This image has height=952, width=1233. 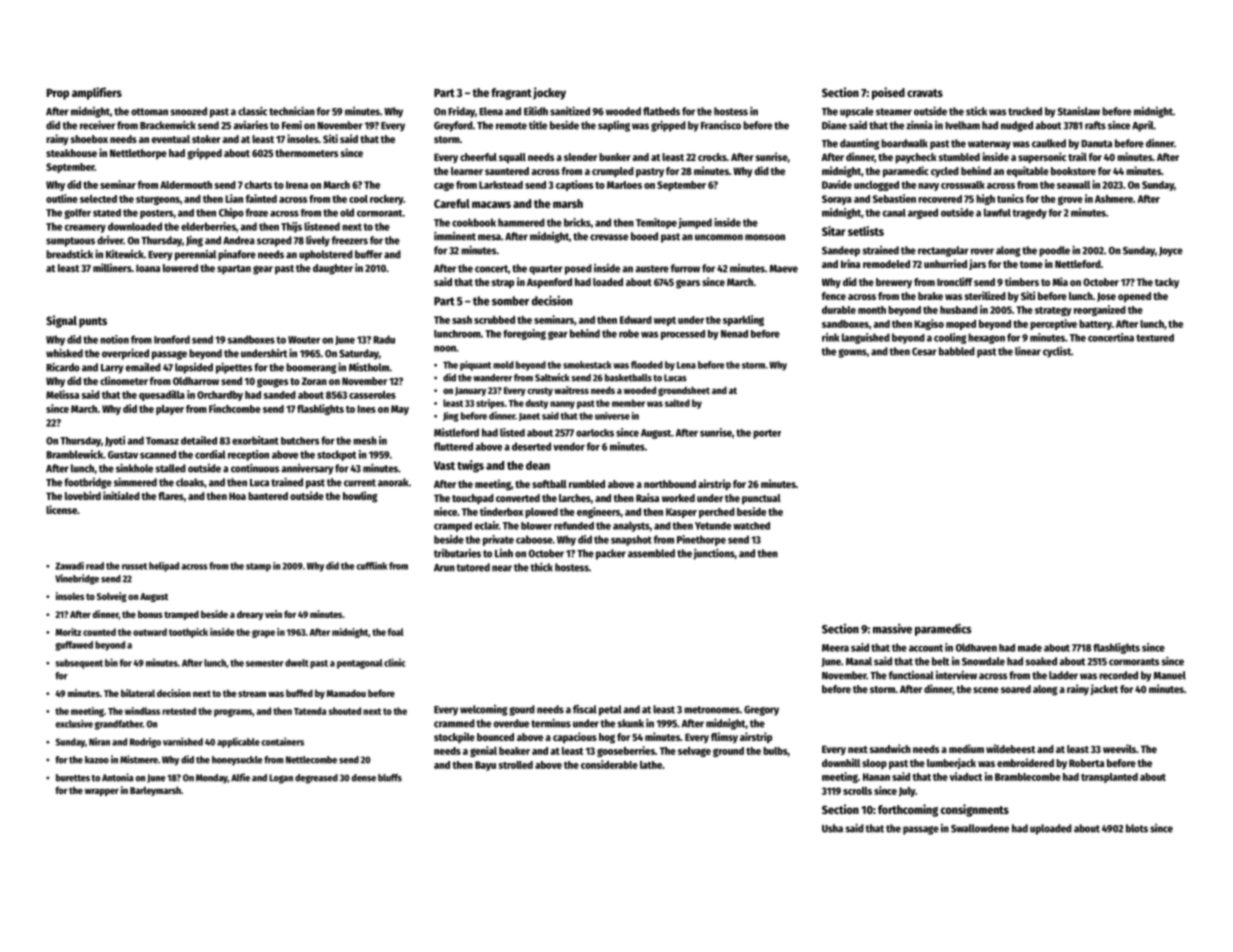 What do you see at coordinates (611, 554) in the image?
I see `packer` at bounding box center [611, 554].
